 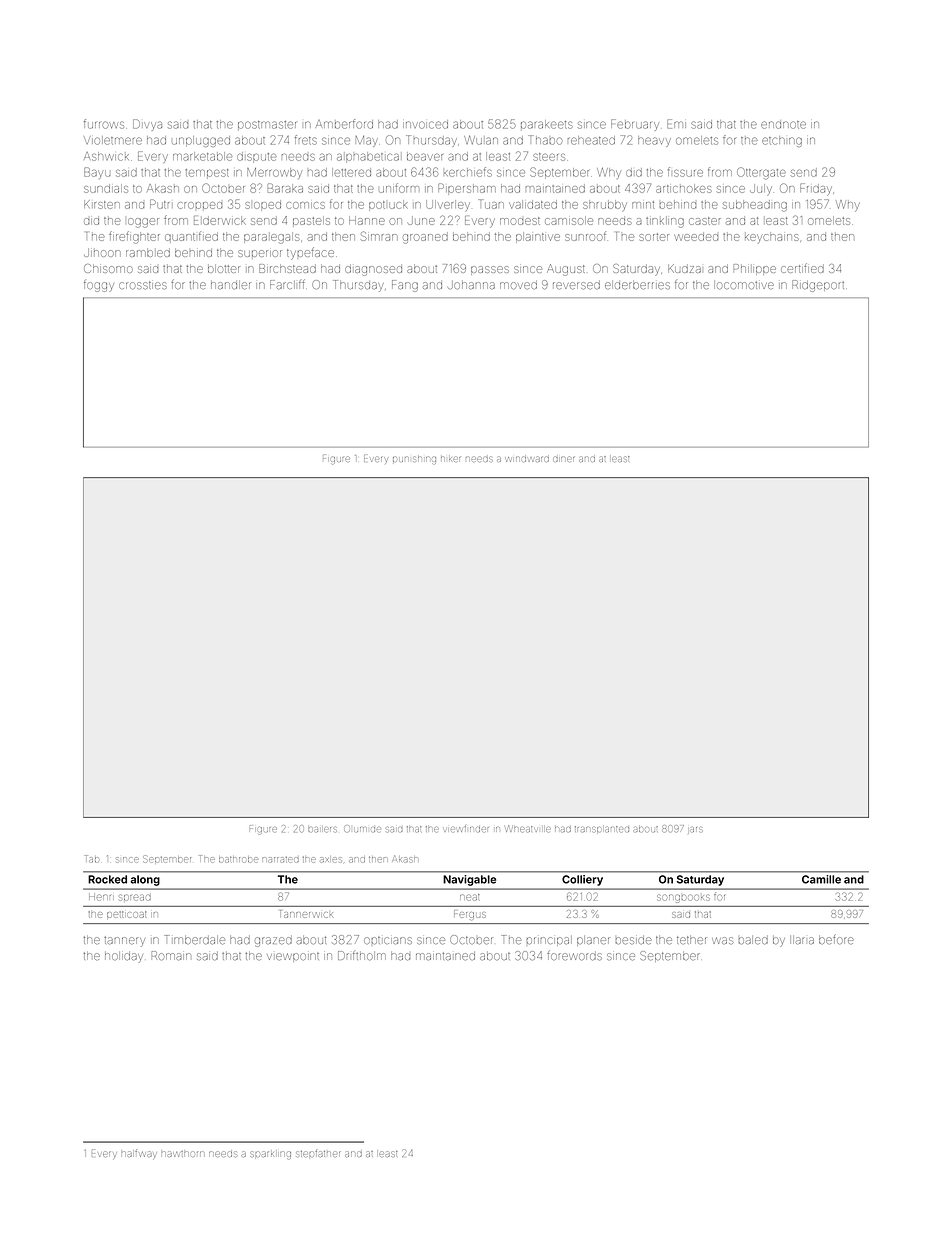 What do you see at coordinates (97, 173) in the screenshot?
I see `Bayu` at bounding box center [97, 173].
